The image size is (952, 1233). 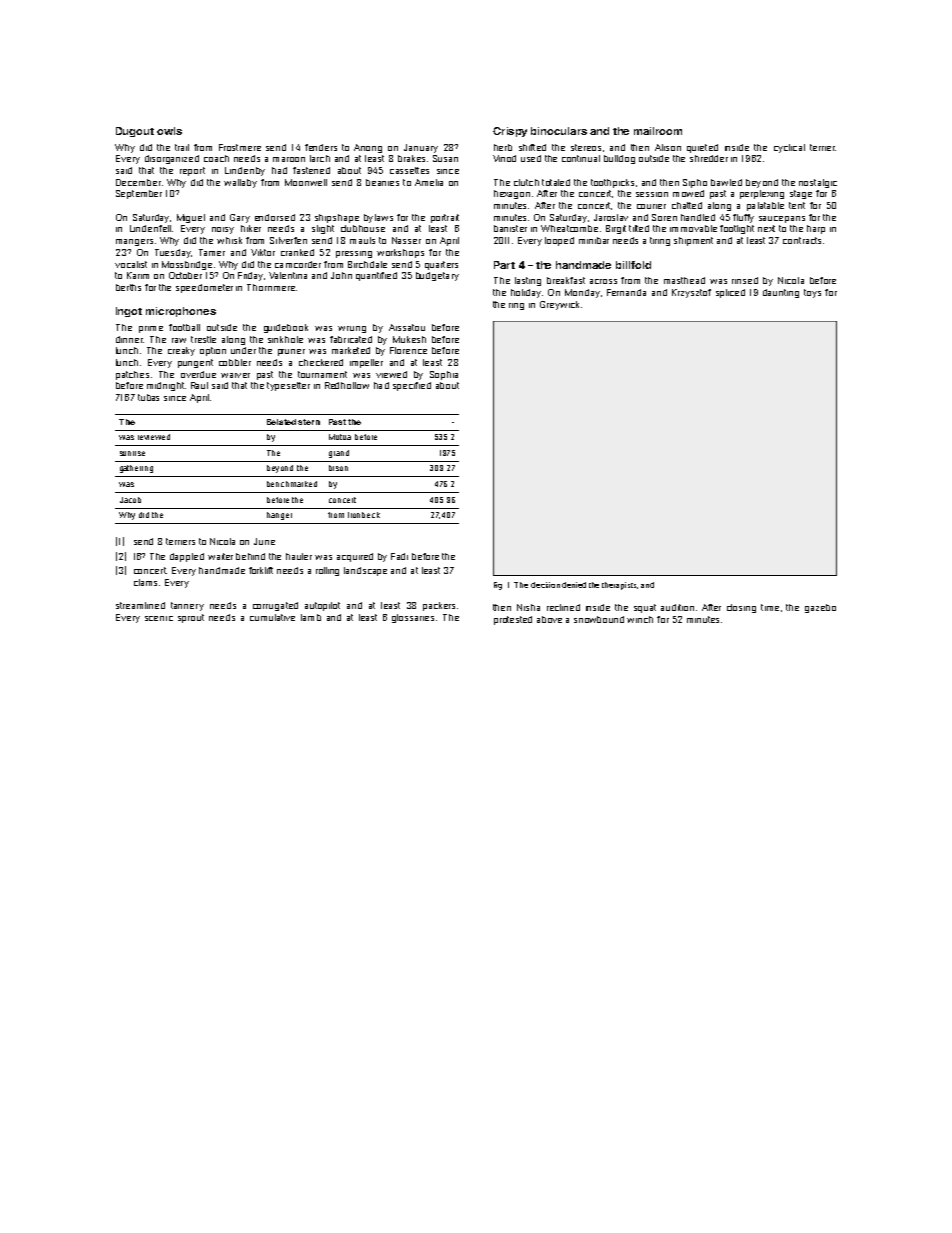 What do you see at coordinates (512, 194) in the screenshot?
I see `hexagon` at bounding box center [512, 194].
